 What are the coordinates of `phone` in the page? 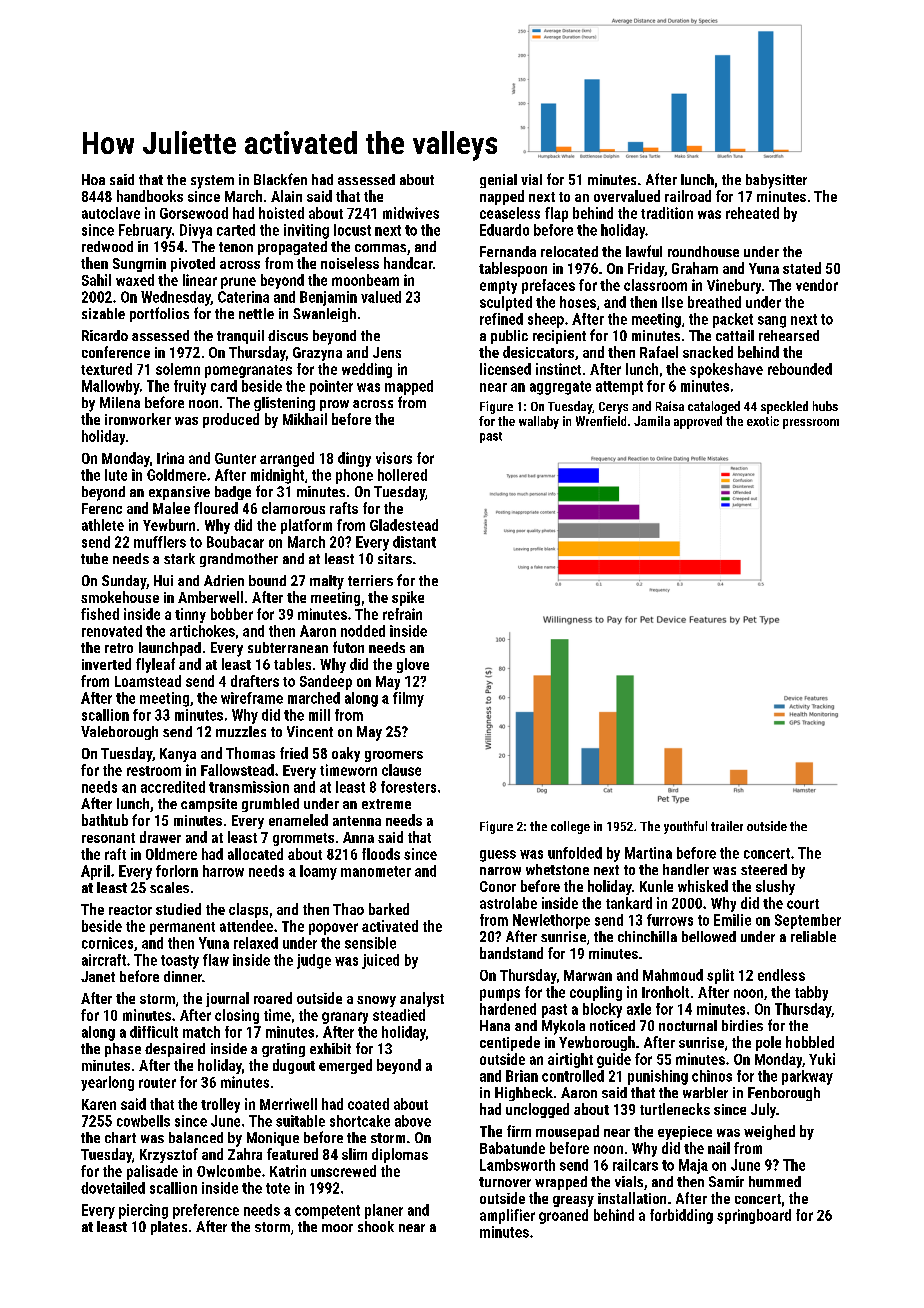 It's located at (354, 476).
